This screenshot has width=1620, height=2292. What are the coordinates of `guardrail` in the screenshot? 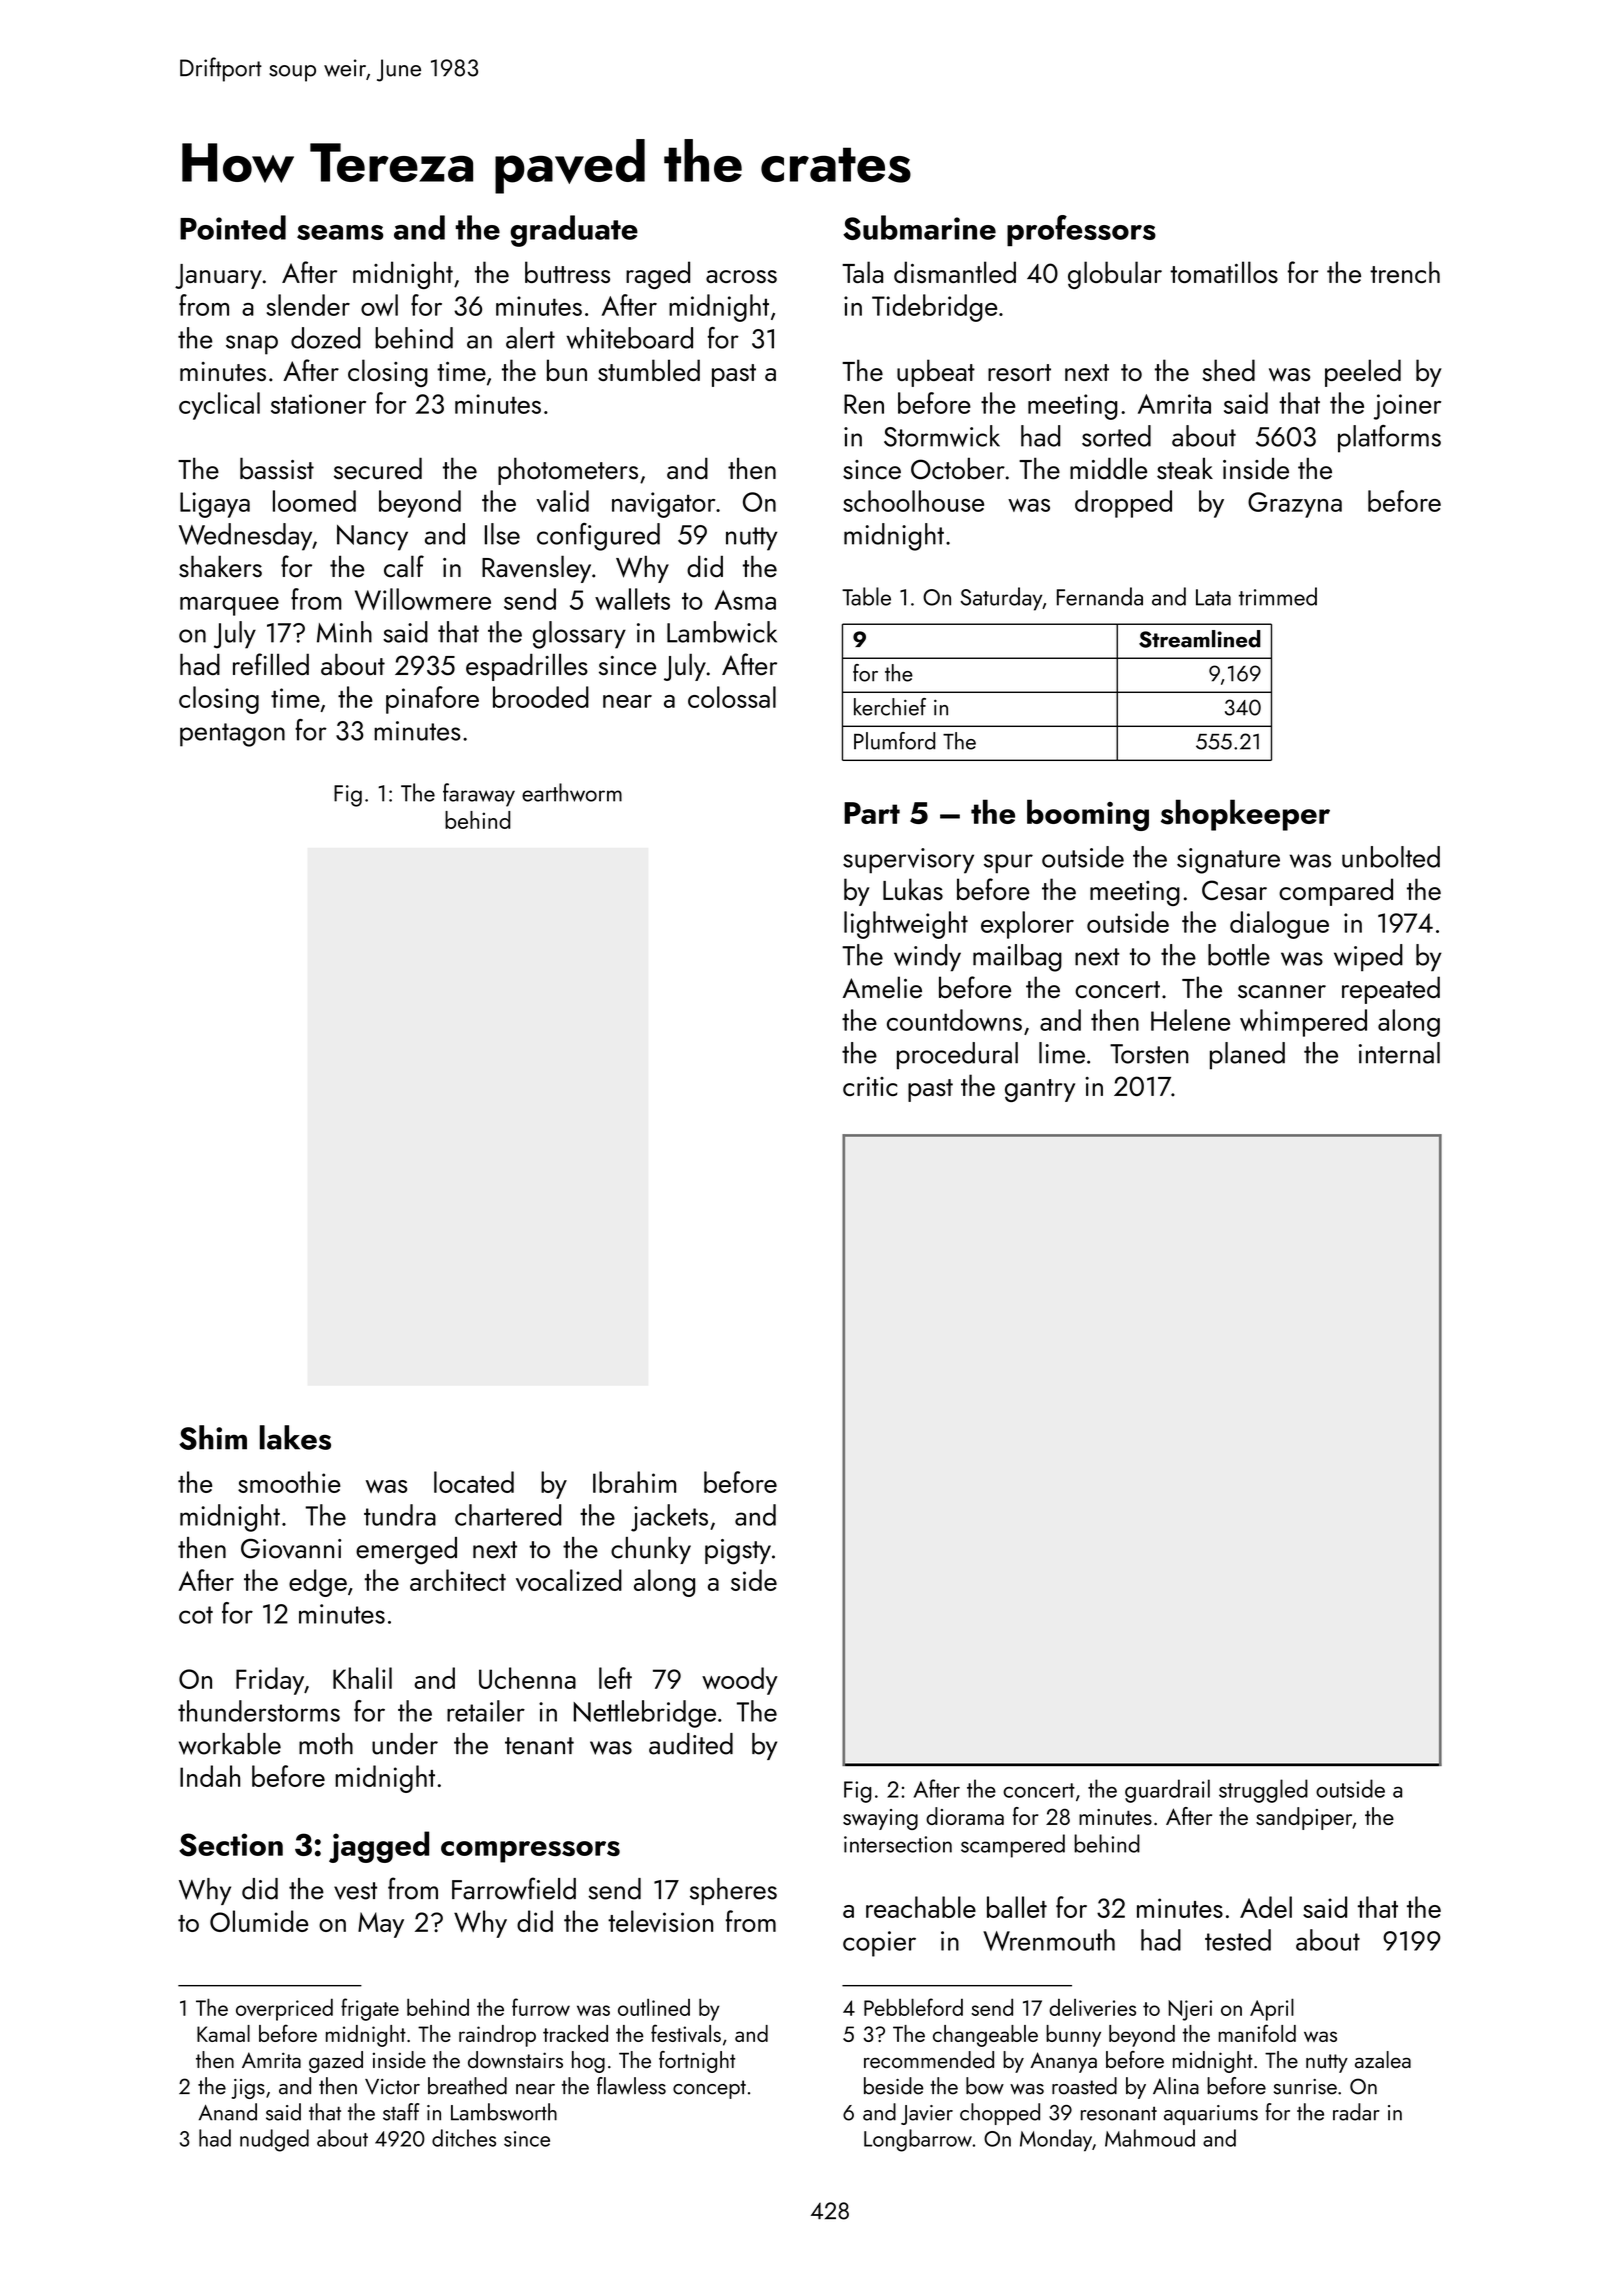 It's located at (1167, 1791).
